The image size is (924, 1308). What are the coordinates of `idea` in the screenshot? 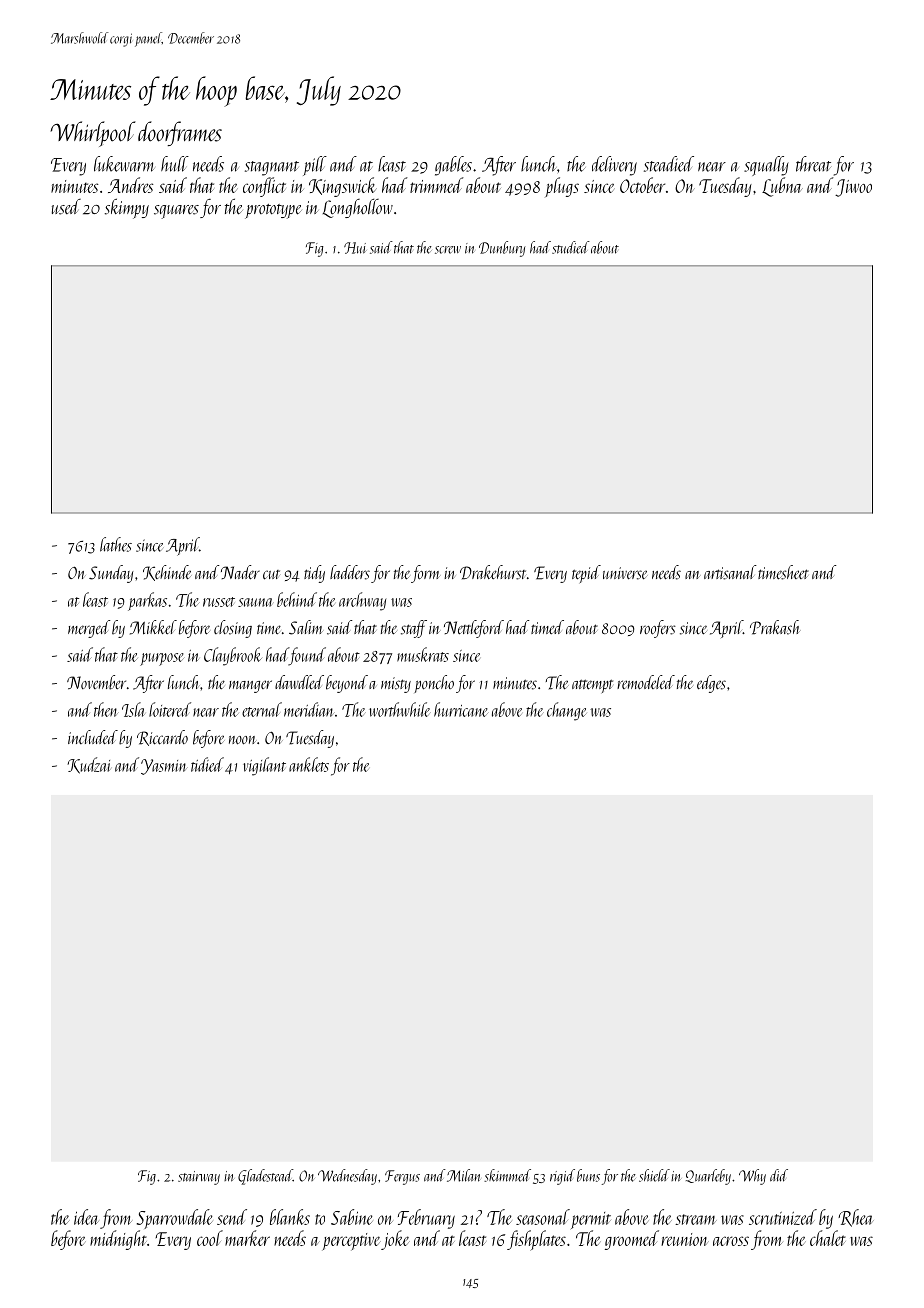 It's located at (86, 1217).
